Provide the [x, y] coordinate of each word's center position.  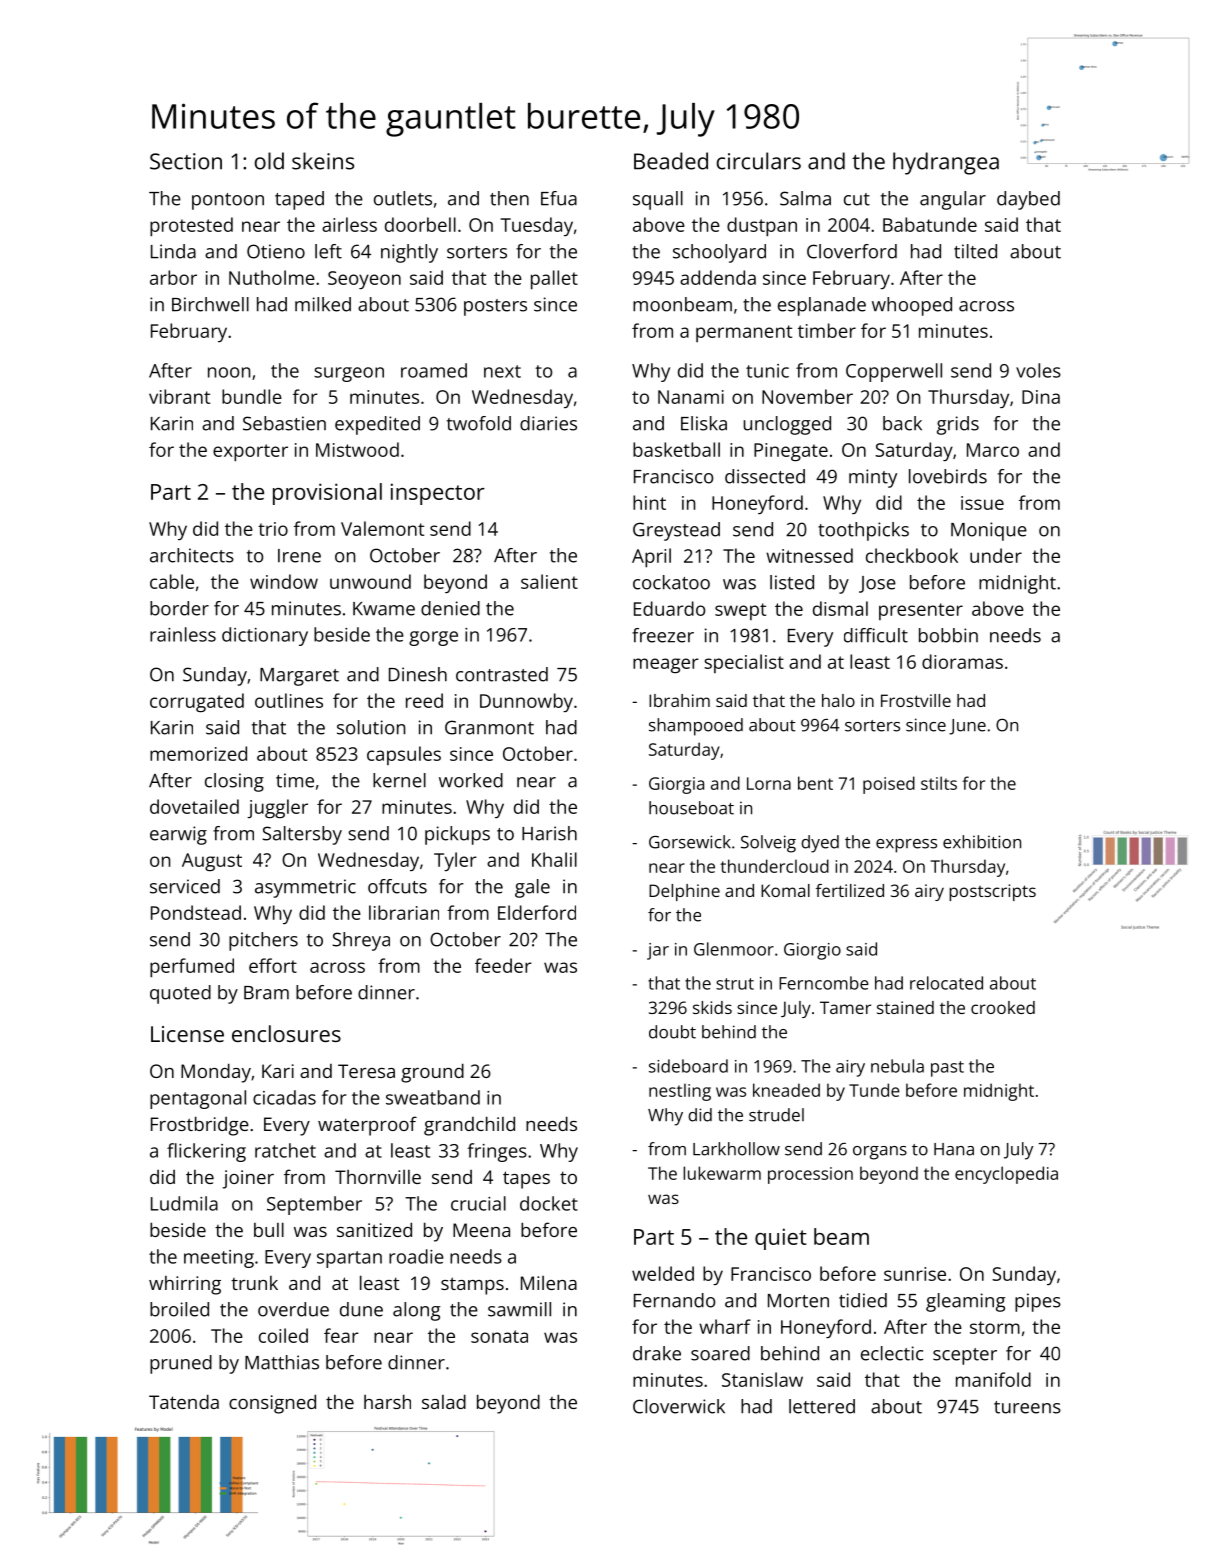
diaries [548, 423]
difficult [876, 635]
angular [953, 200]
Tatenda [184, 1401]
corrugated [197, 703]
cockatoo [671, 582]
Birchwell [210, 304]
